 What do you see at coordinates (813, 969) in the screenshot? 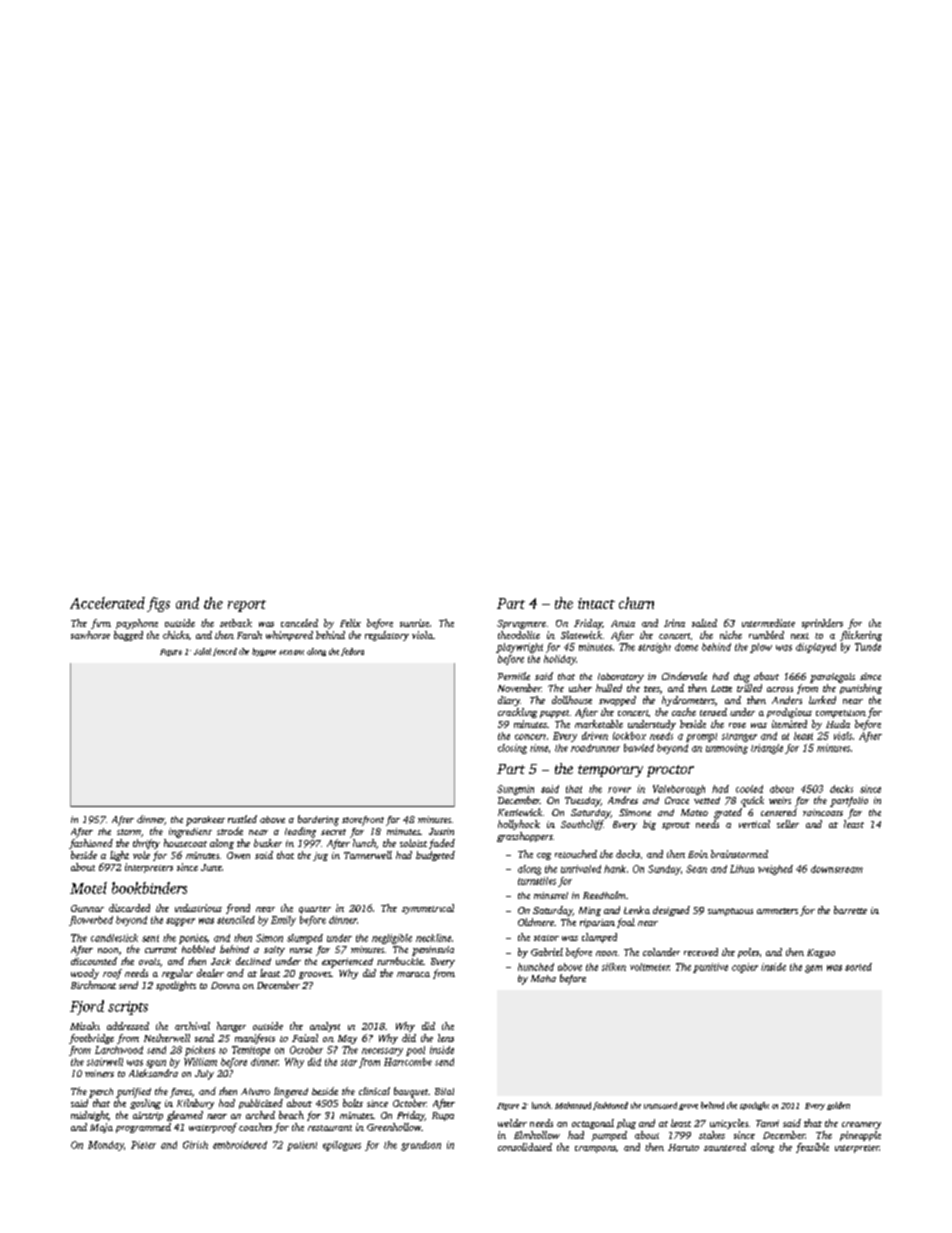
I see `gem` at bounding box center [813, 969].
